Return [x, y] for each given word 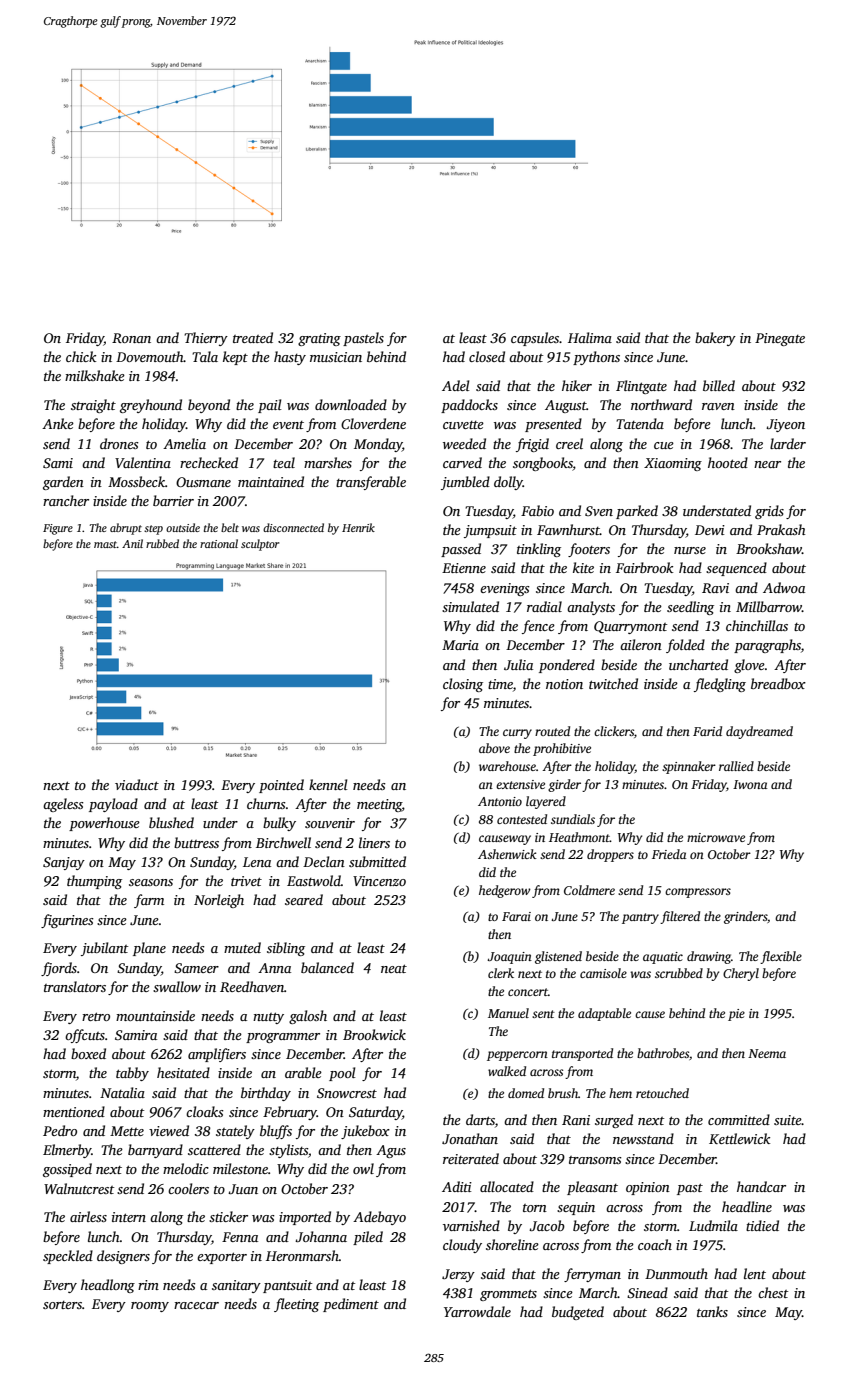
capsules [535, 339]
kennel [328, 784]
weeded [464, 443]
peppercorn [517, 1056]
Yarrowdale [477, 1311]
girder [564, 785]
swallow [177, 986]
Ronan [131, 338]
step [153, 530]
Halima [590, 337]
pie [736, 1015]
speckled [68, 1257]
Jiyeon [785, 425]
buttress [196, 842]
